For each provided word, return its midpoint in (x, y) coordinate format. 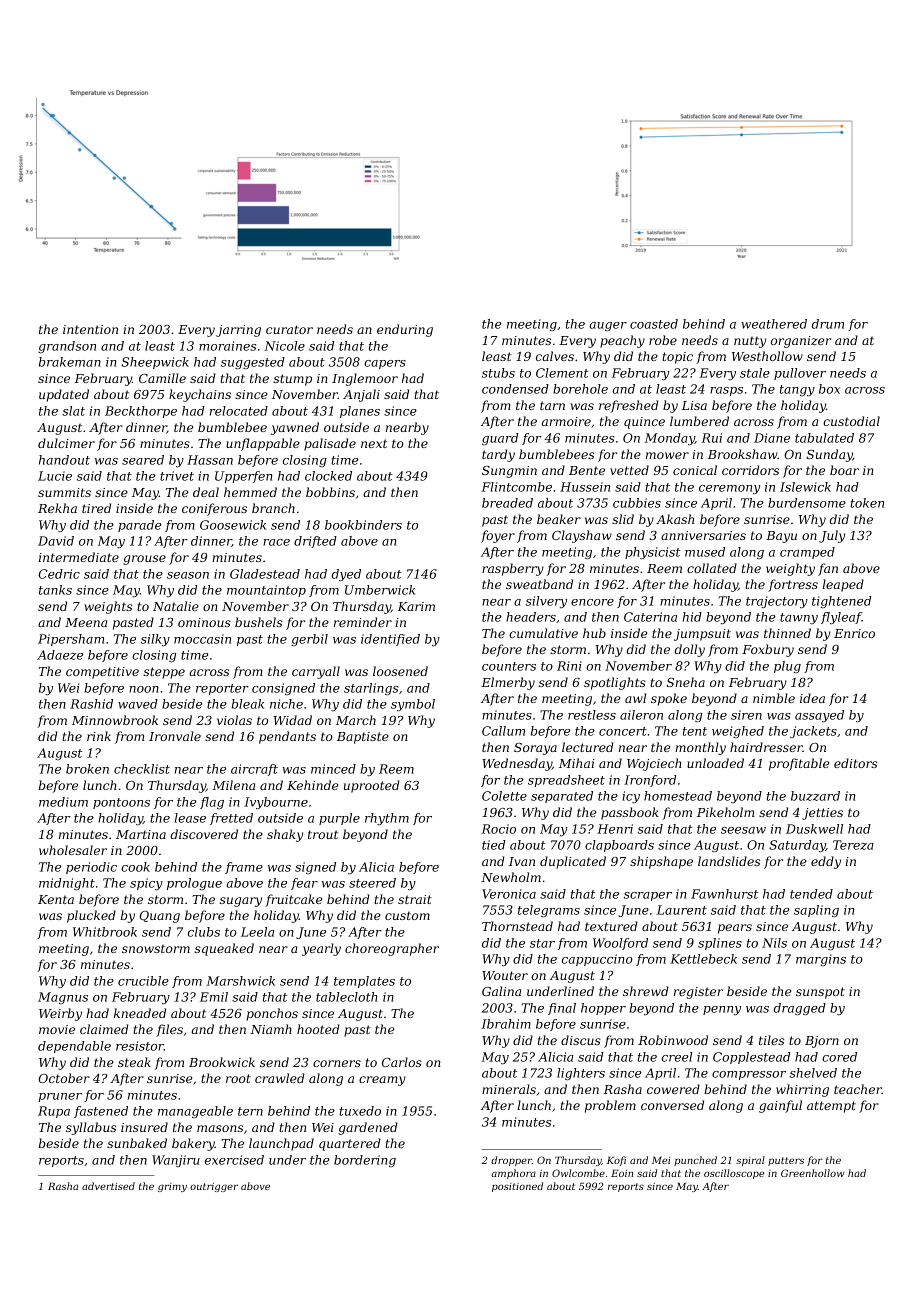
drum (828, 324)
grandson (67, 347)
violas (234, 720)
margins (821, 960)
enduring (405, 330)
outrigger (214, 1187)
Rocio (498, 829)
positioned (517, 1187)
